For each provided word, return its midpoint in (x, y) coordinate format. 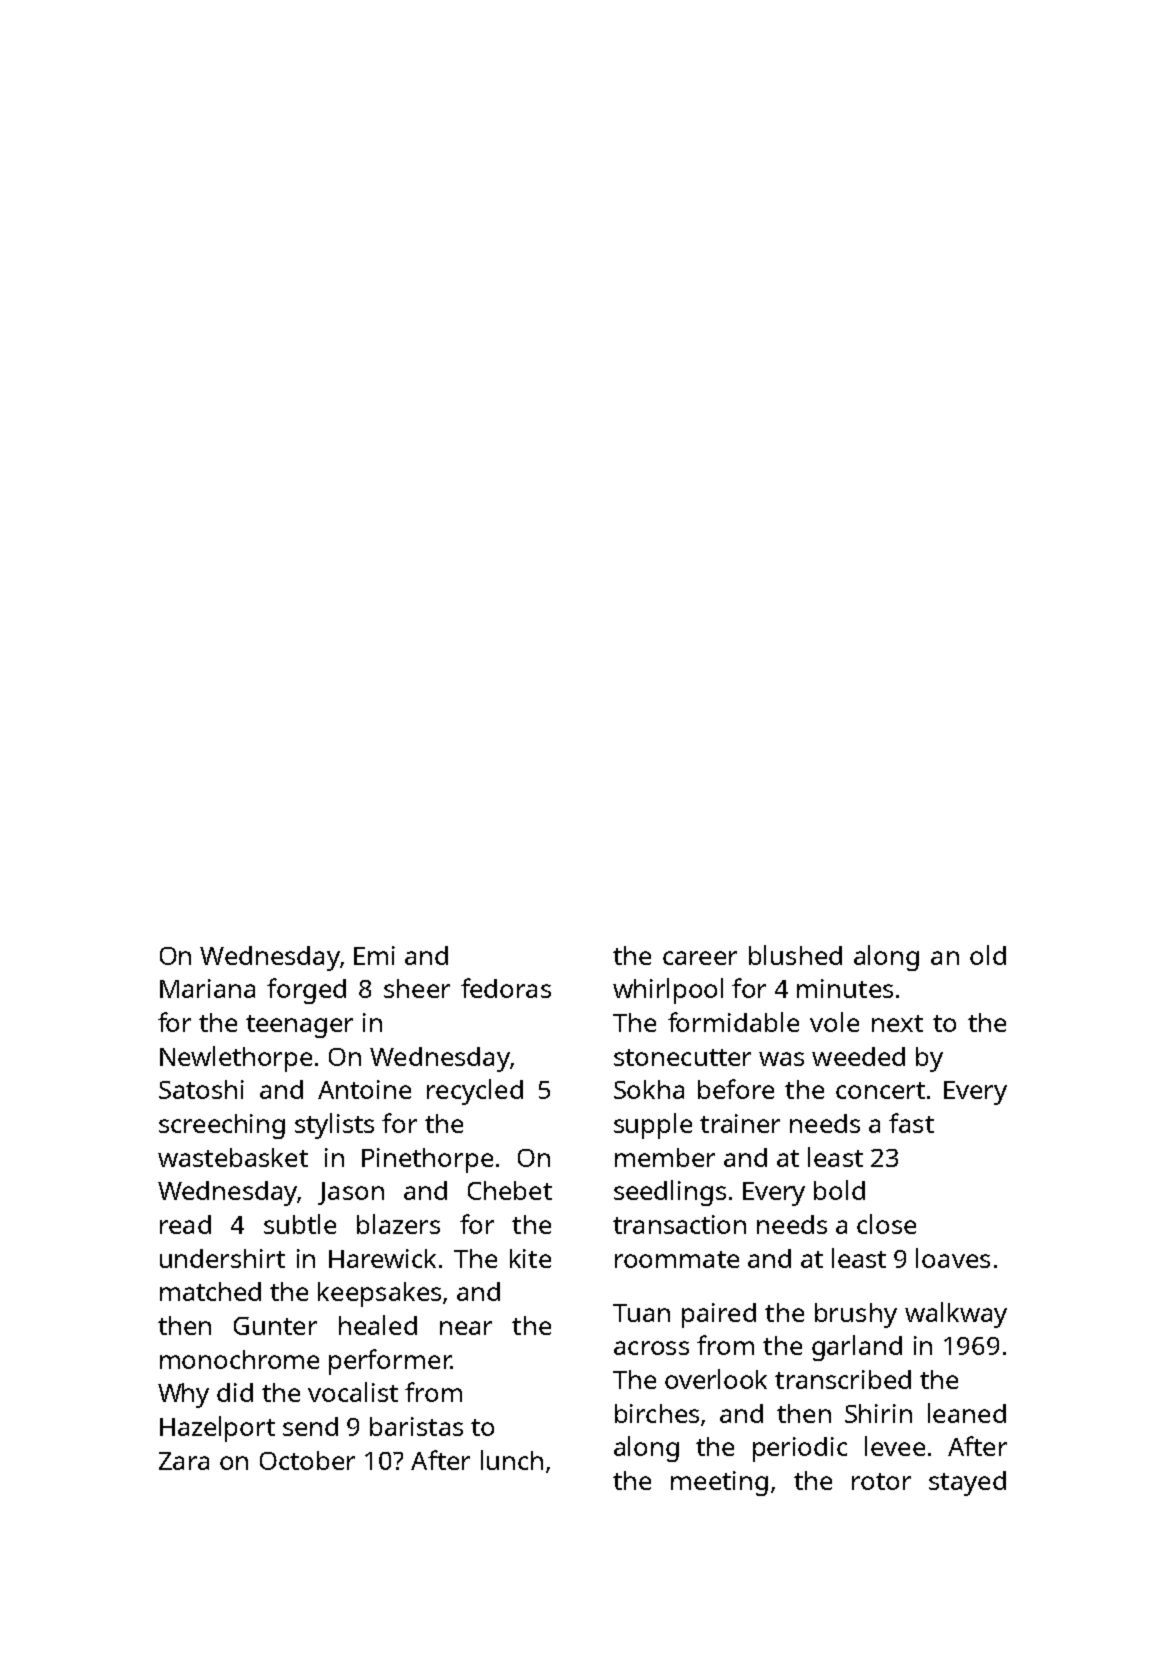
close (886, 1224)
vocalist (353, 1392)
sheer (417, 988)
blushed (795, 955)
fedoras (506, 988)
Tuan (641, 1313)
